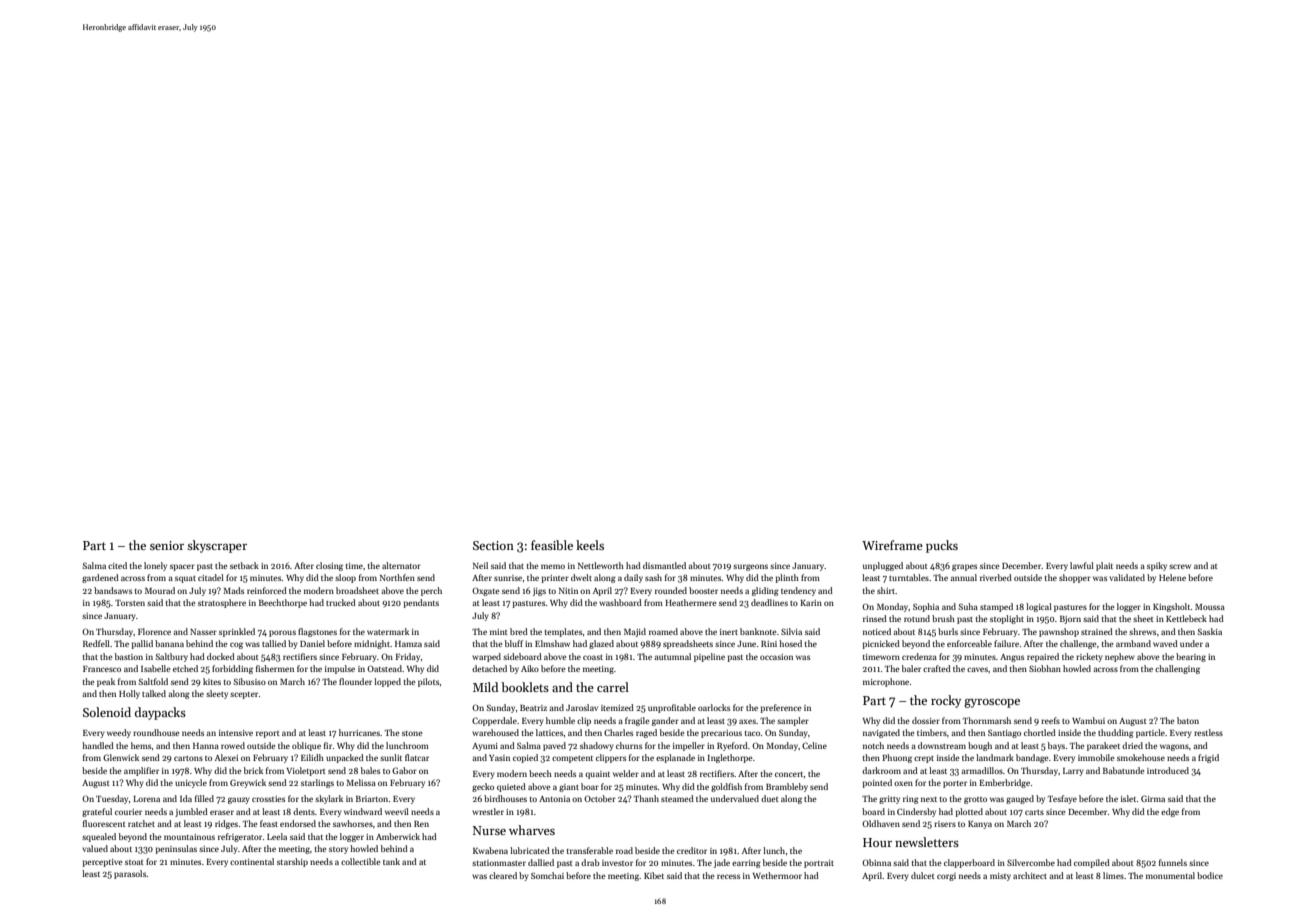 The height and width of the image is (924, 1308). What do you see at coordinates (946, 701) in the image?
I see `rocky` at bounding box center [946, 701].
